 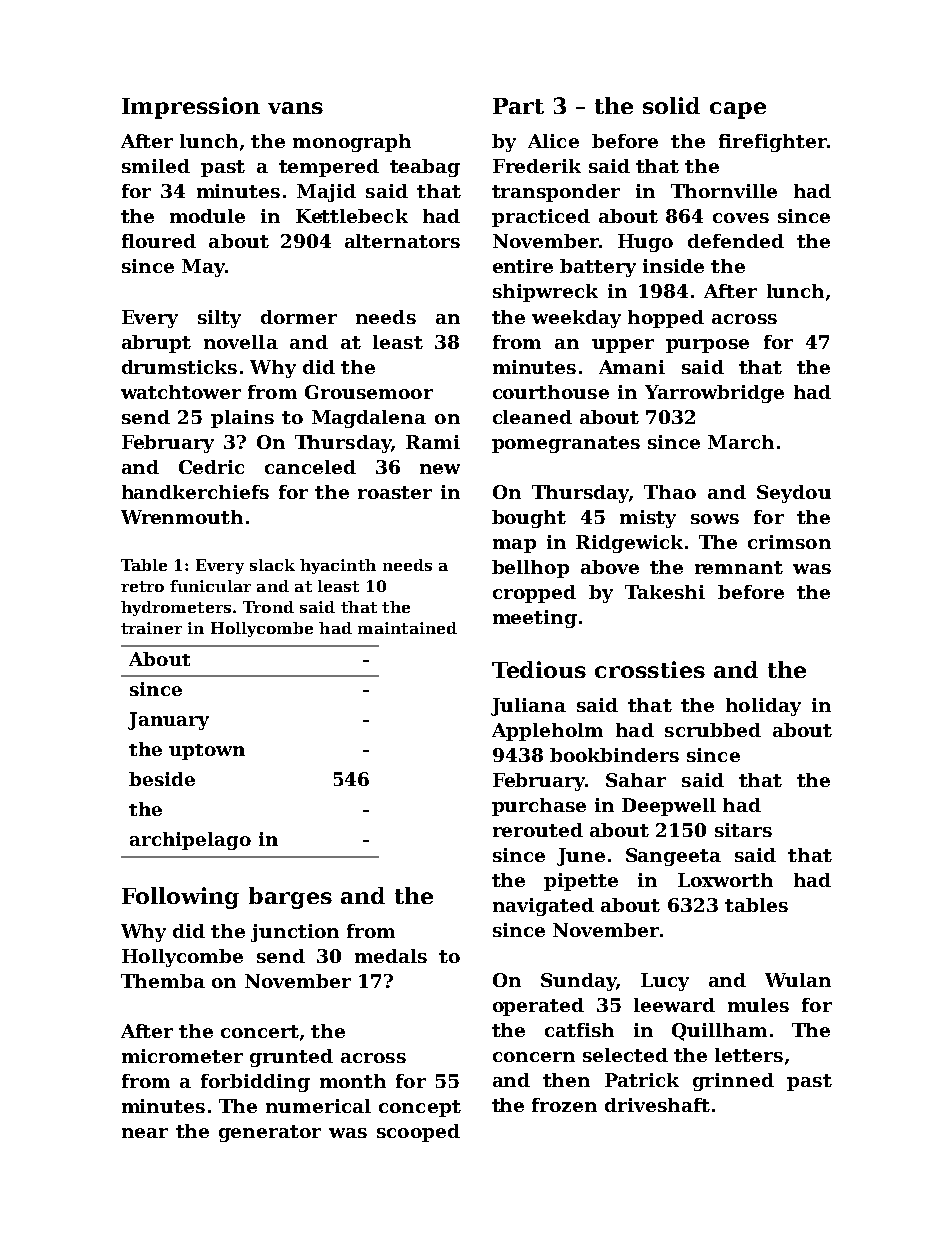 I want to click on month, so click(x=353, y=1081).
